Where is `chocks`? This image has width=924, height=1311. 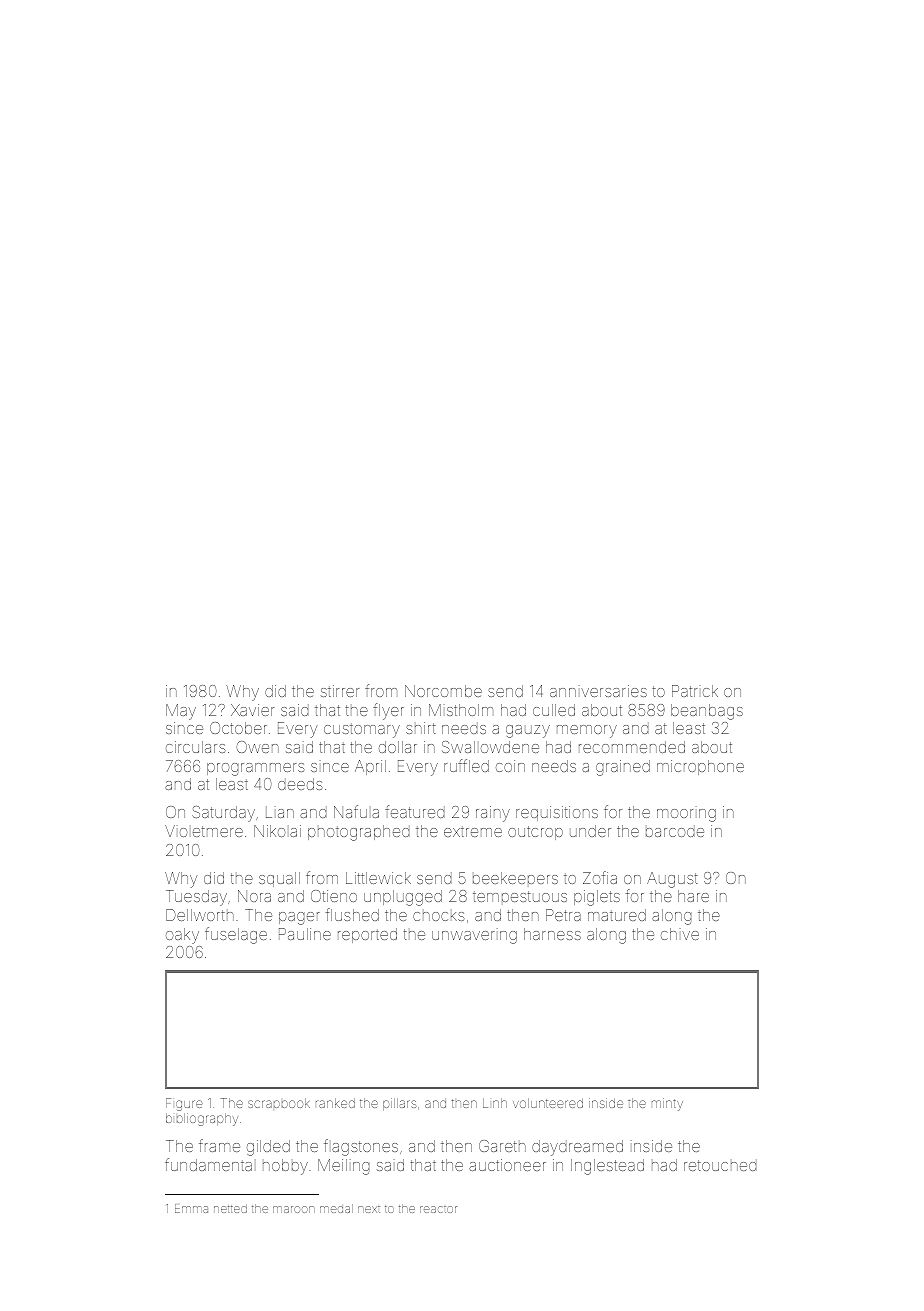
chocks is located at coordinates (439, 916).
